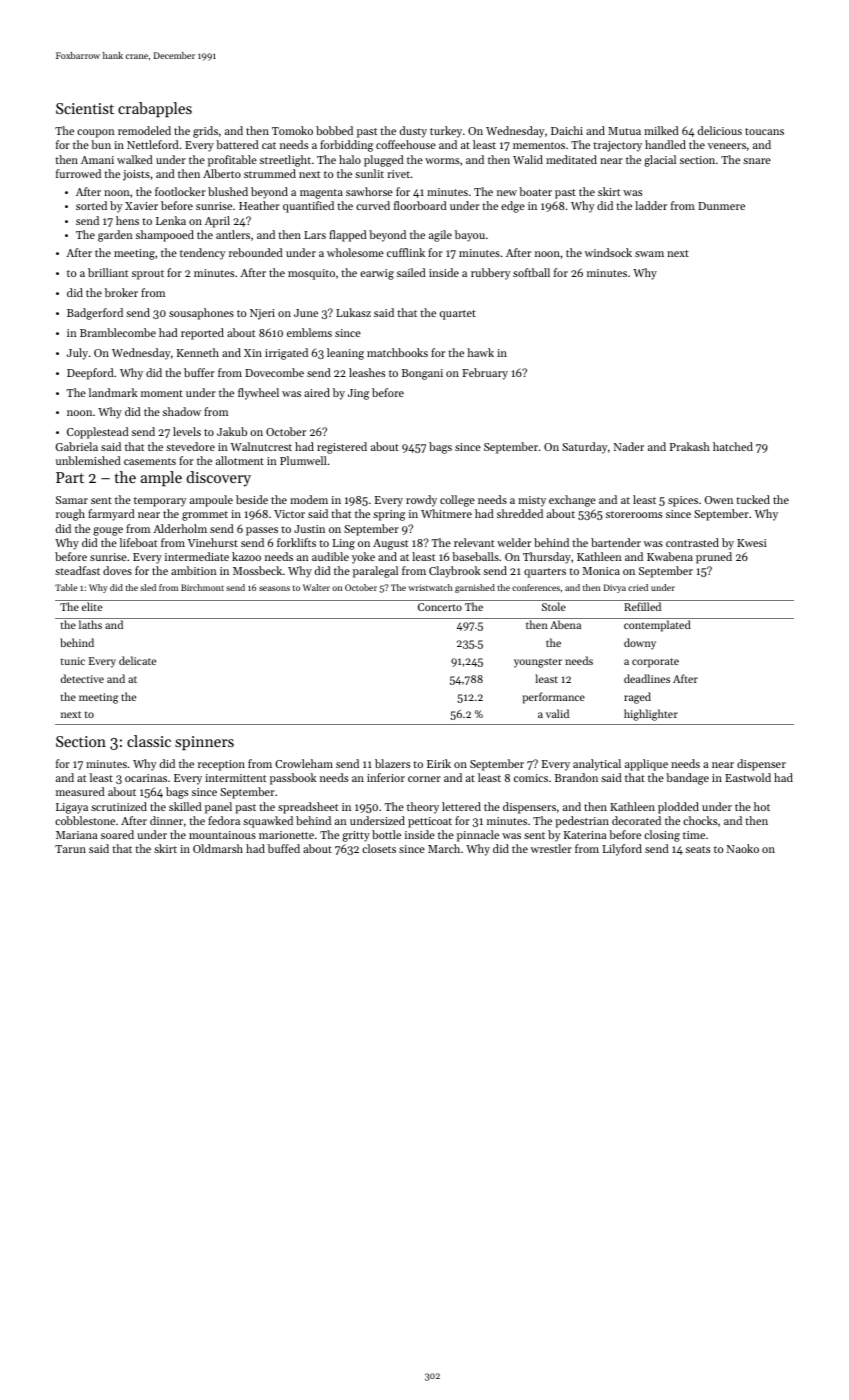  I want to click on Xavier, so click(141, 206).
